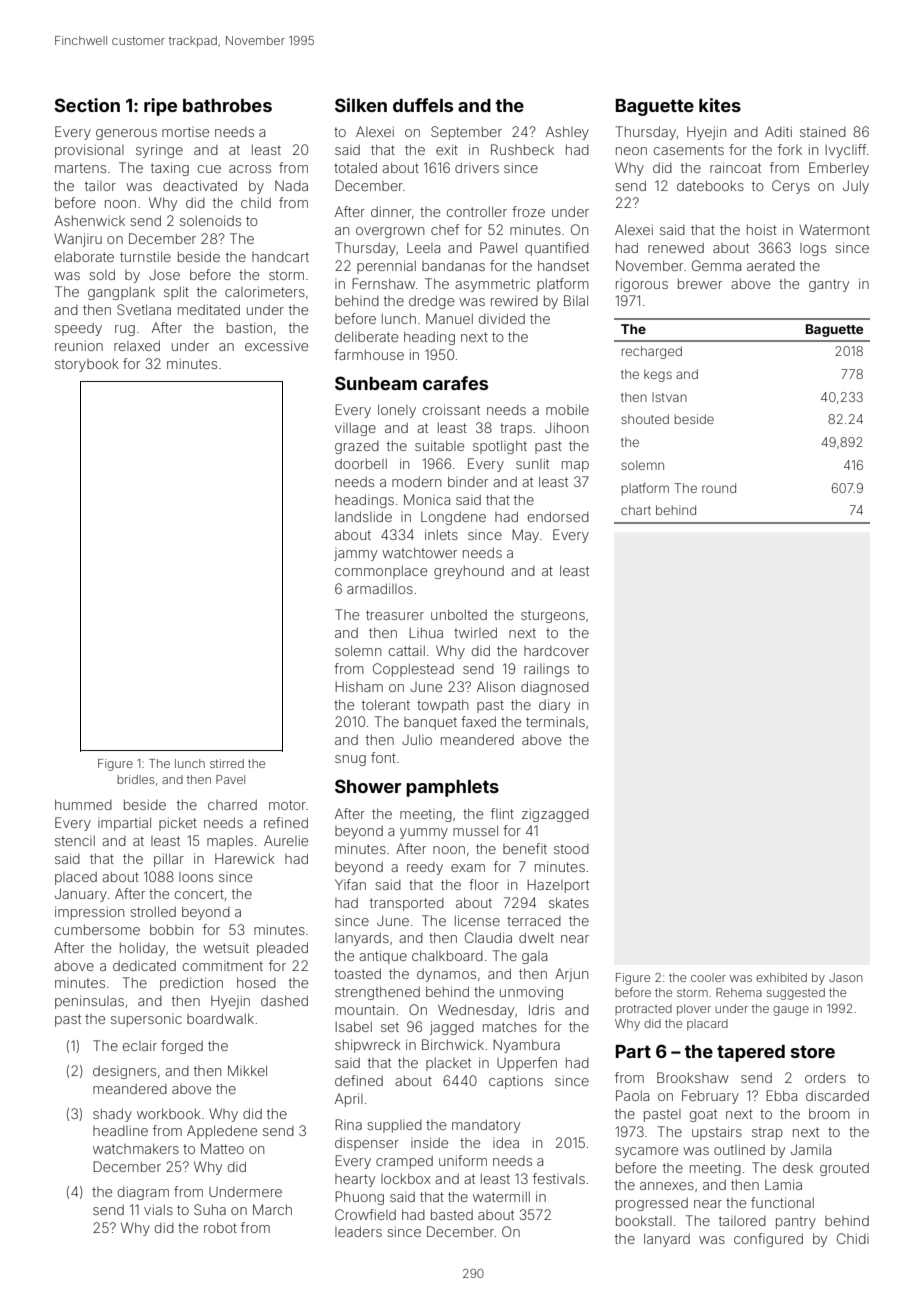  I want to click on round, so click(719, 488).
